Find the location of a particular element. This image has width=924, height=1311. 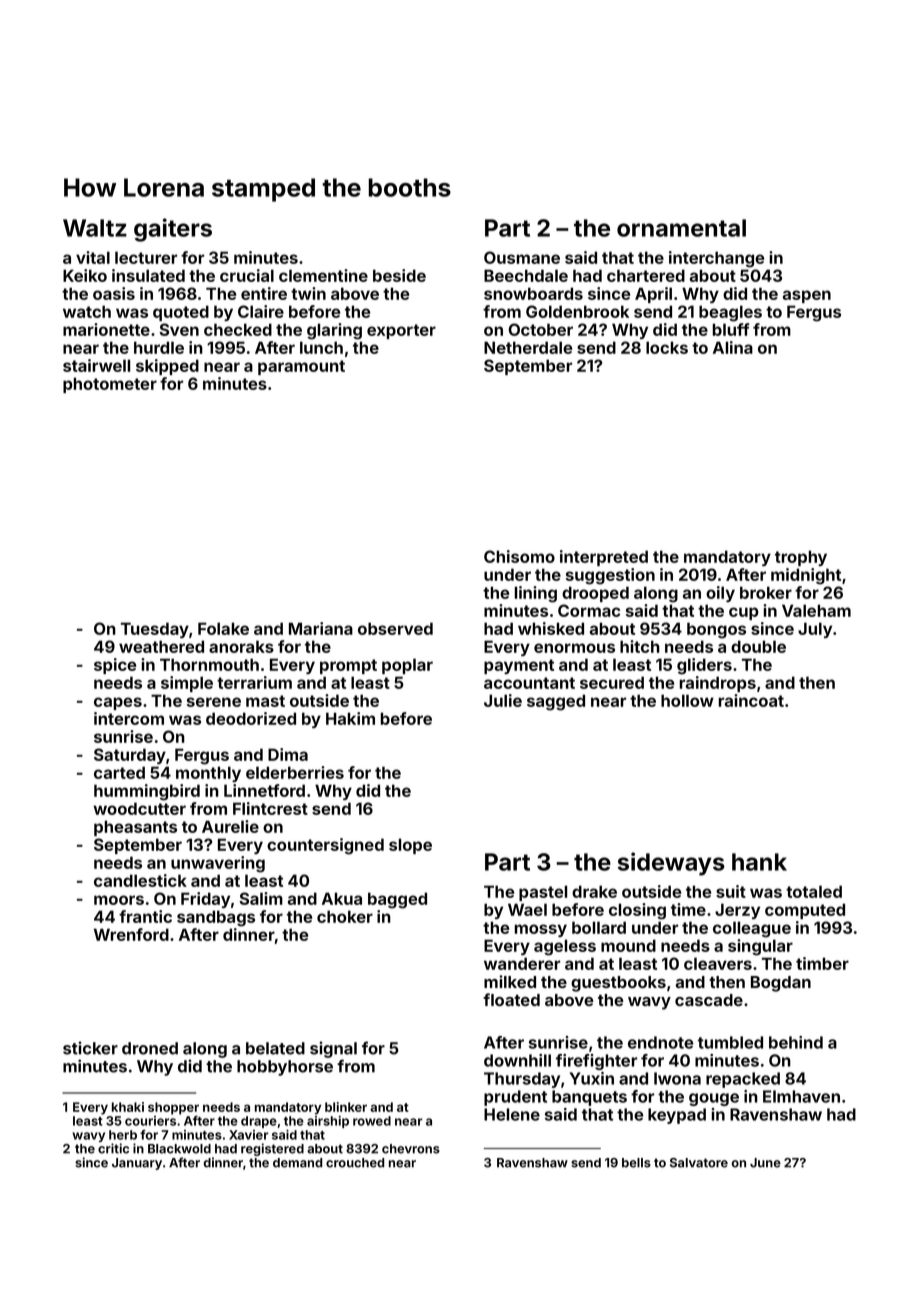

January is located at coordinates (137, 1164).
